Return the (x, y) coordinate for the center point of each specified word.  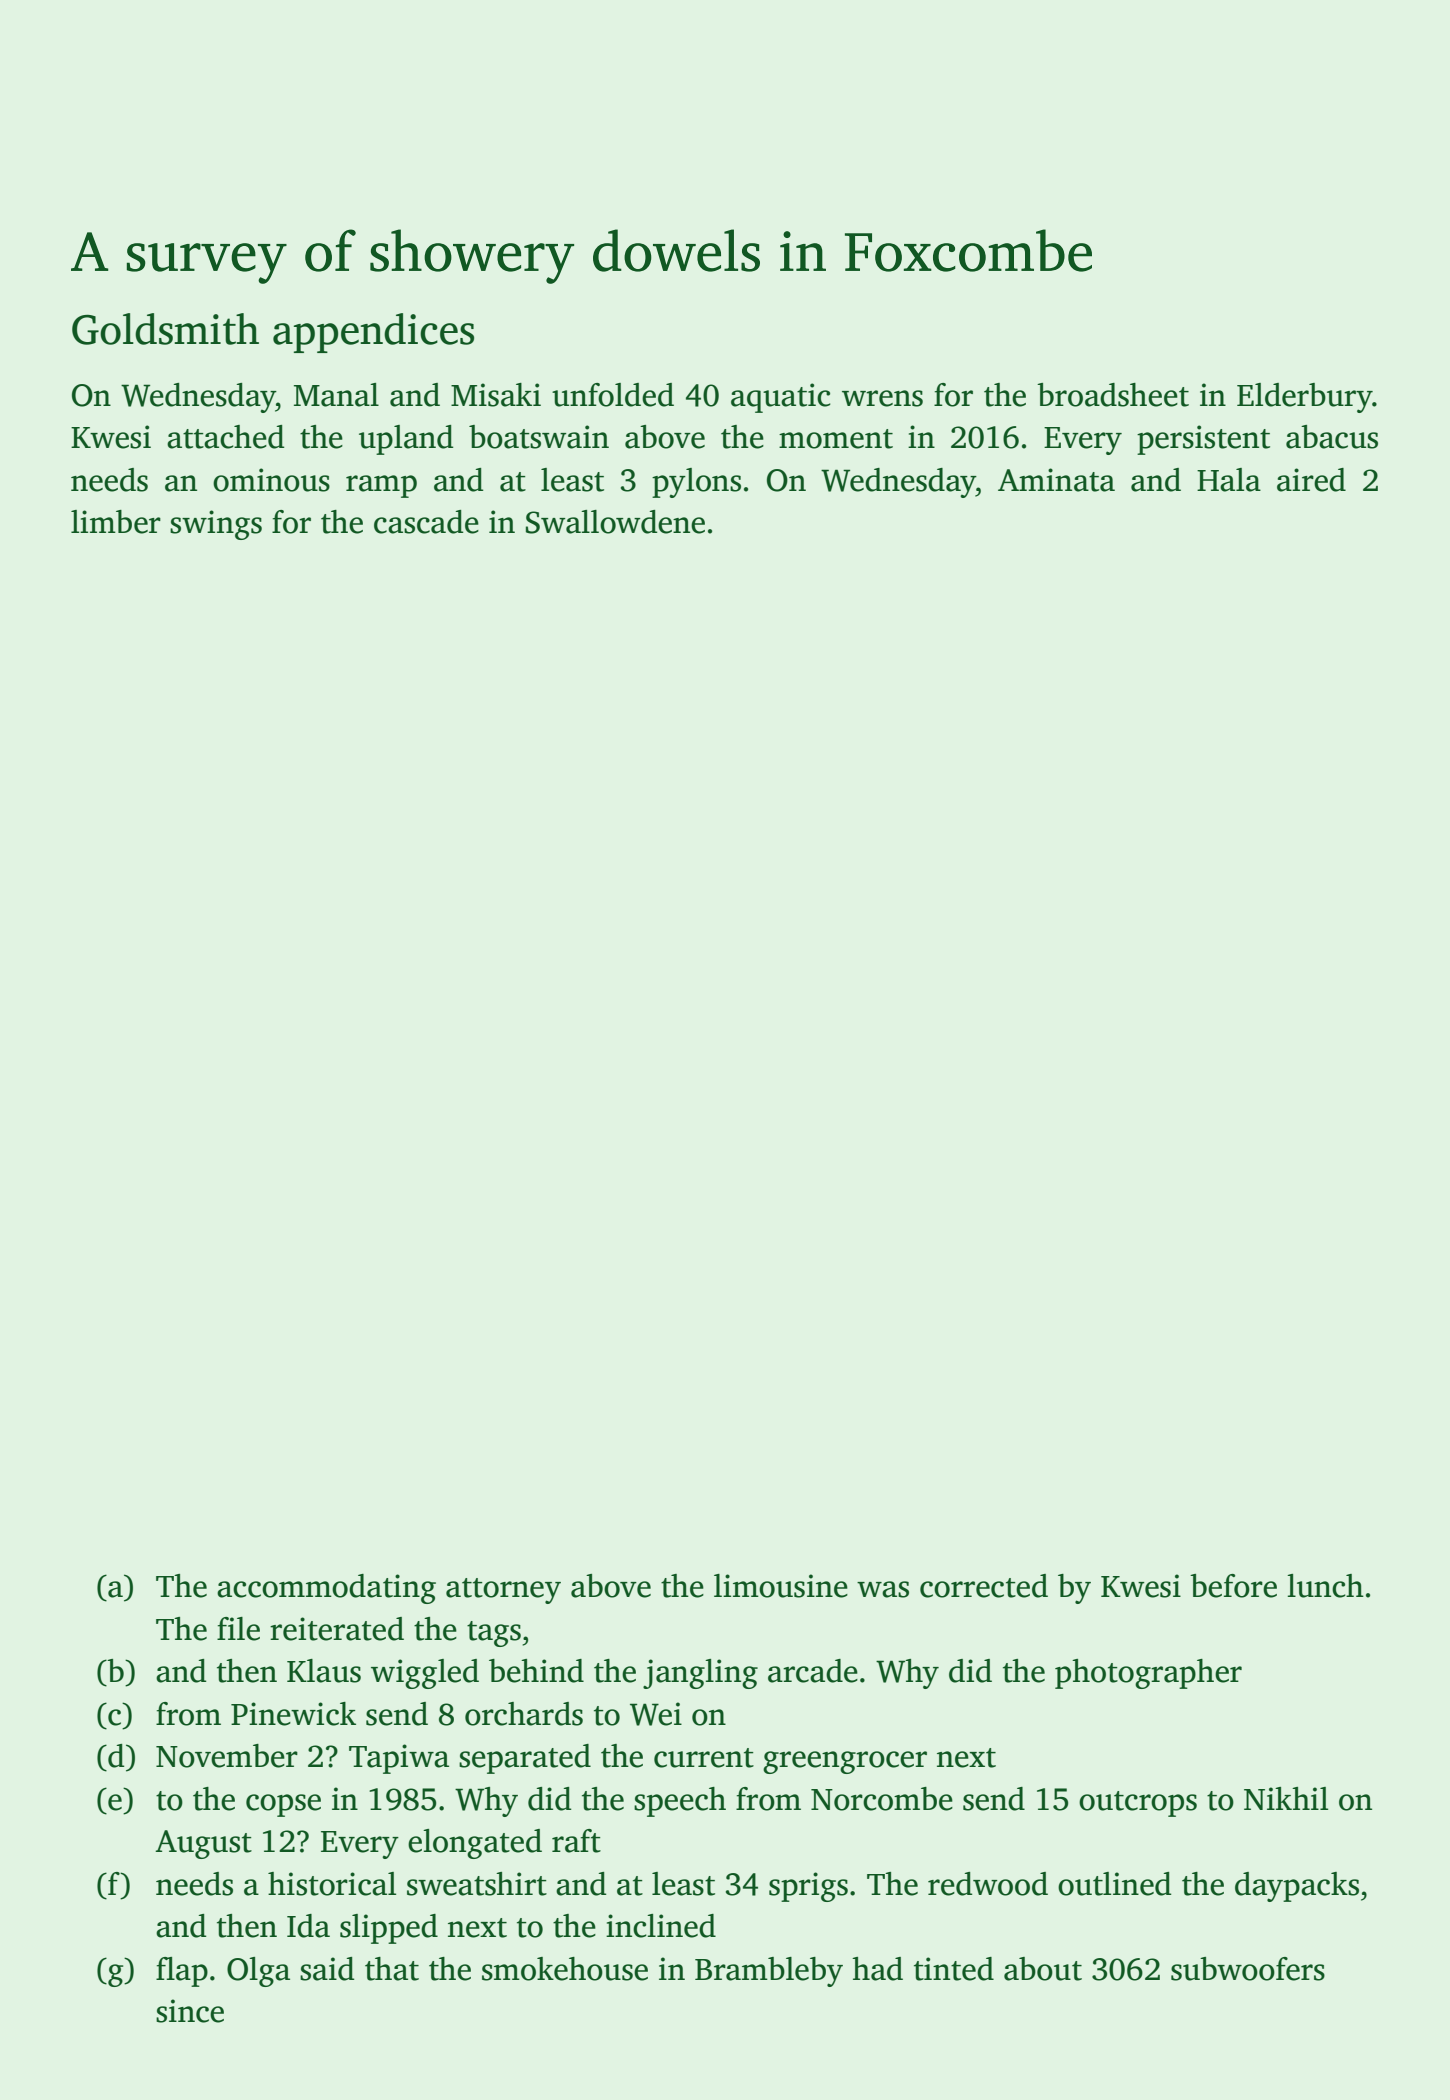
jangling (700, 1674)
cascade (426, 522)
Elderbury (1305, 398)
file (238, 1629)
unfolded (613, 395)
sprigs (808, 1887)
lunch (1325, 1586)
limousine (781, 1586)
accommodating (326, 1589)
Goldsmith (165, 329)
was (883, 1589)
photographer (1148, 1674)
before (1233, 1586)
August (203, 1844)
